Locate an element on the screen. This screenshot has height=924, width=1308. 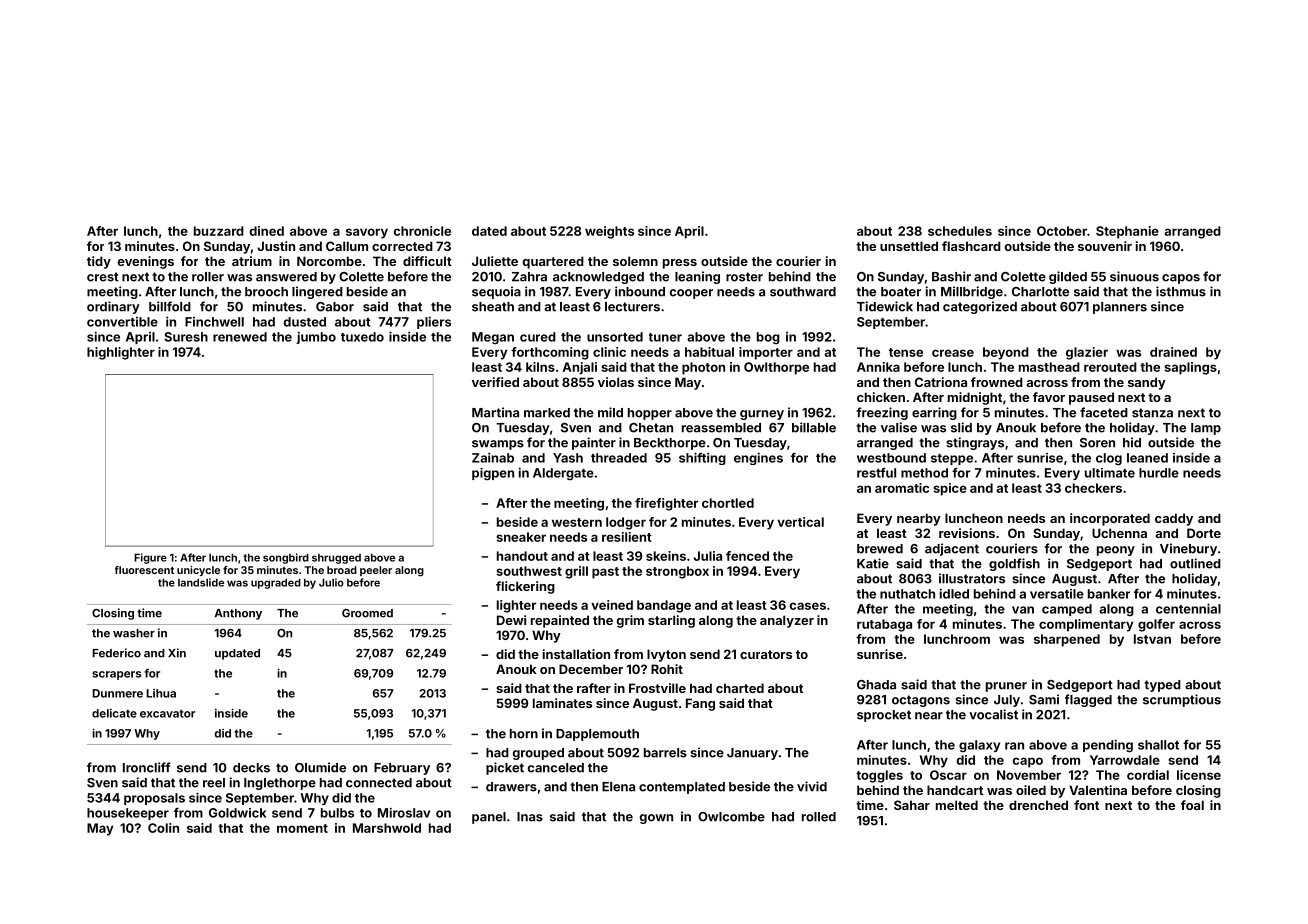
weights is located at coordinates (609, 232).
